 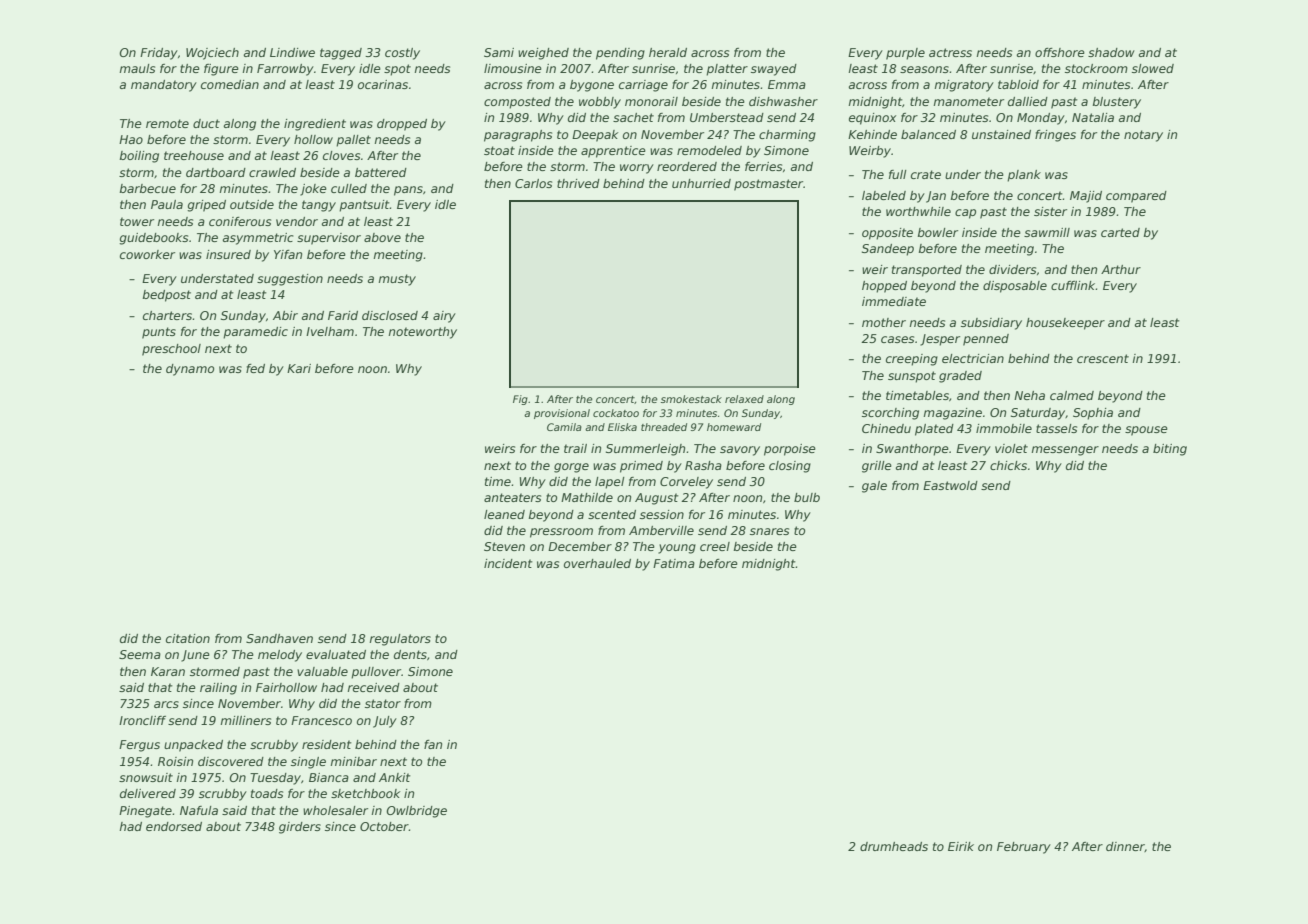 What do you see at coordinates (499, 52) in the screenshot?
I see `Sami` at bounding box center [499, 52].
